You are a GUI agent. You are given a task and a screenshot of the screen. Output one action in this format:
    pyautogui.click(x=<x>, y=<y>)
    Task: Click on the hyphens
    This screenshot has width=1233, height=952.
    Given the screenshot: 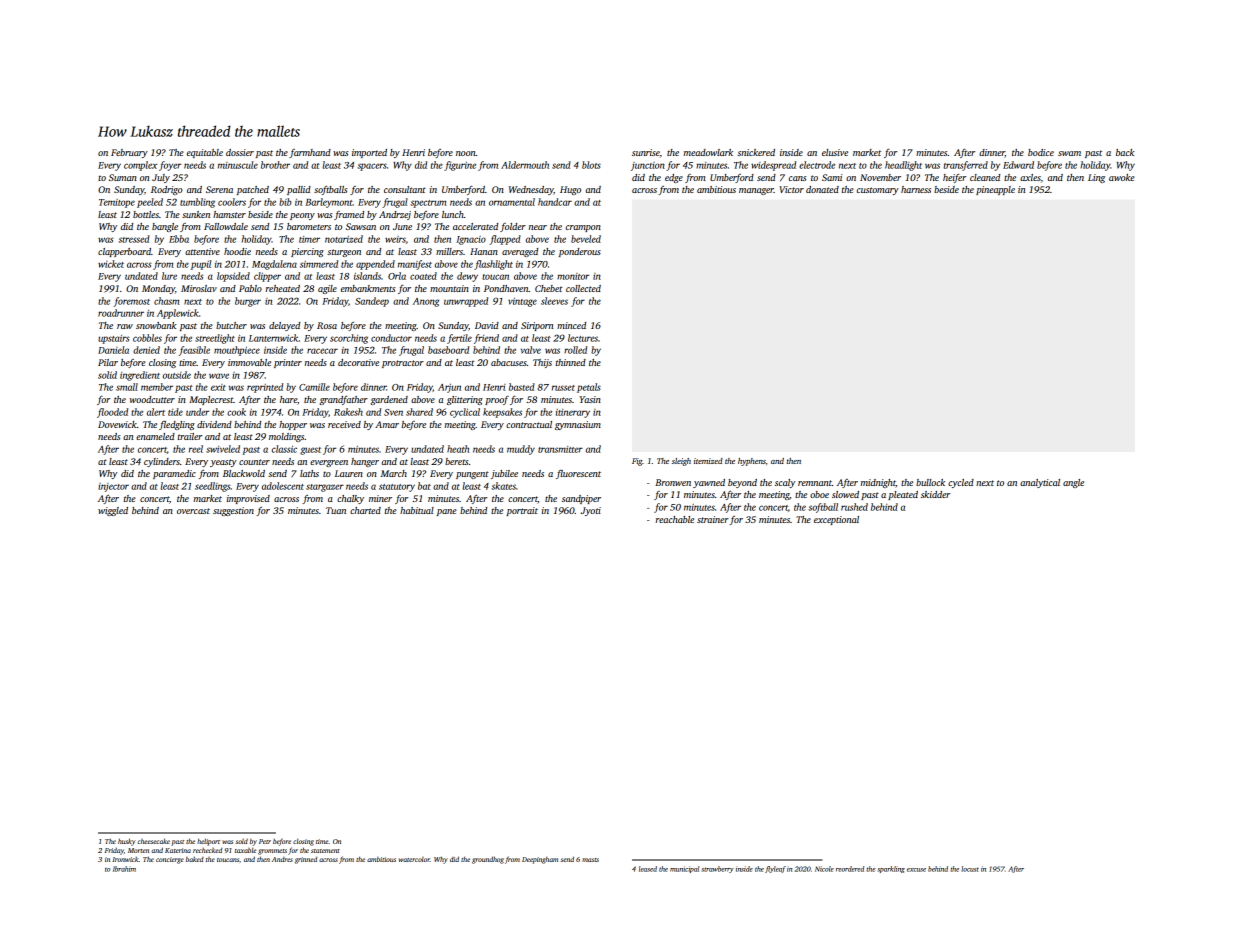 What is the action you would take?
    pyautogui.click(x=752, y=462)
